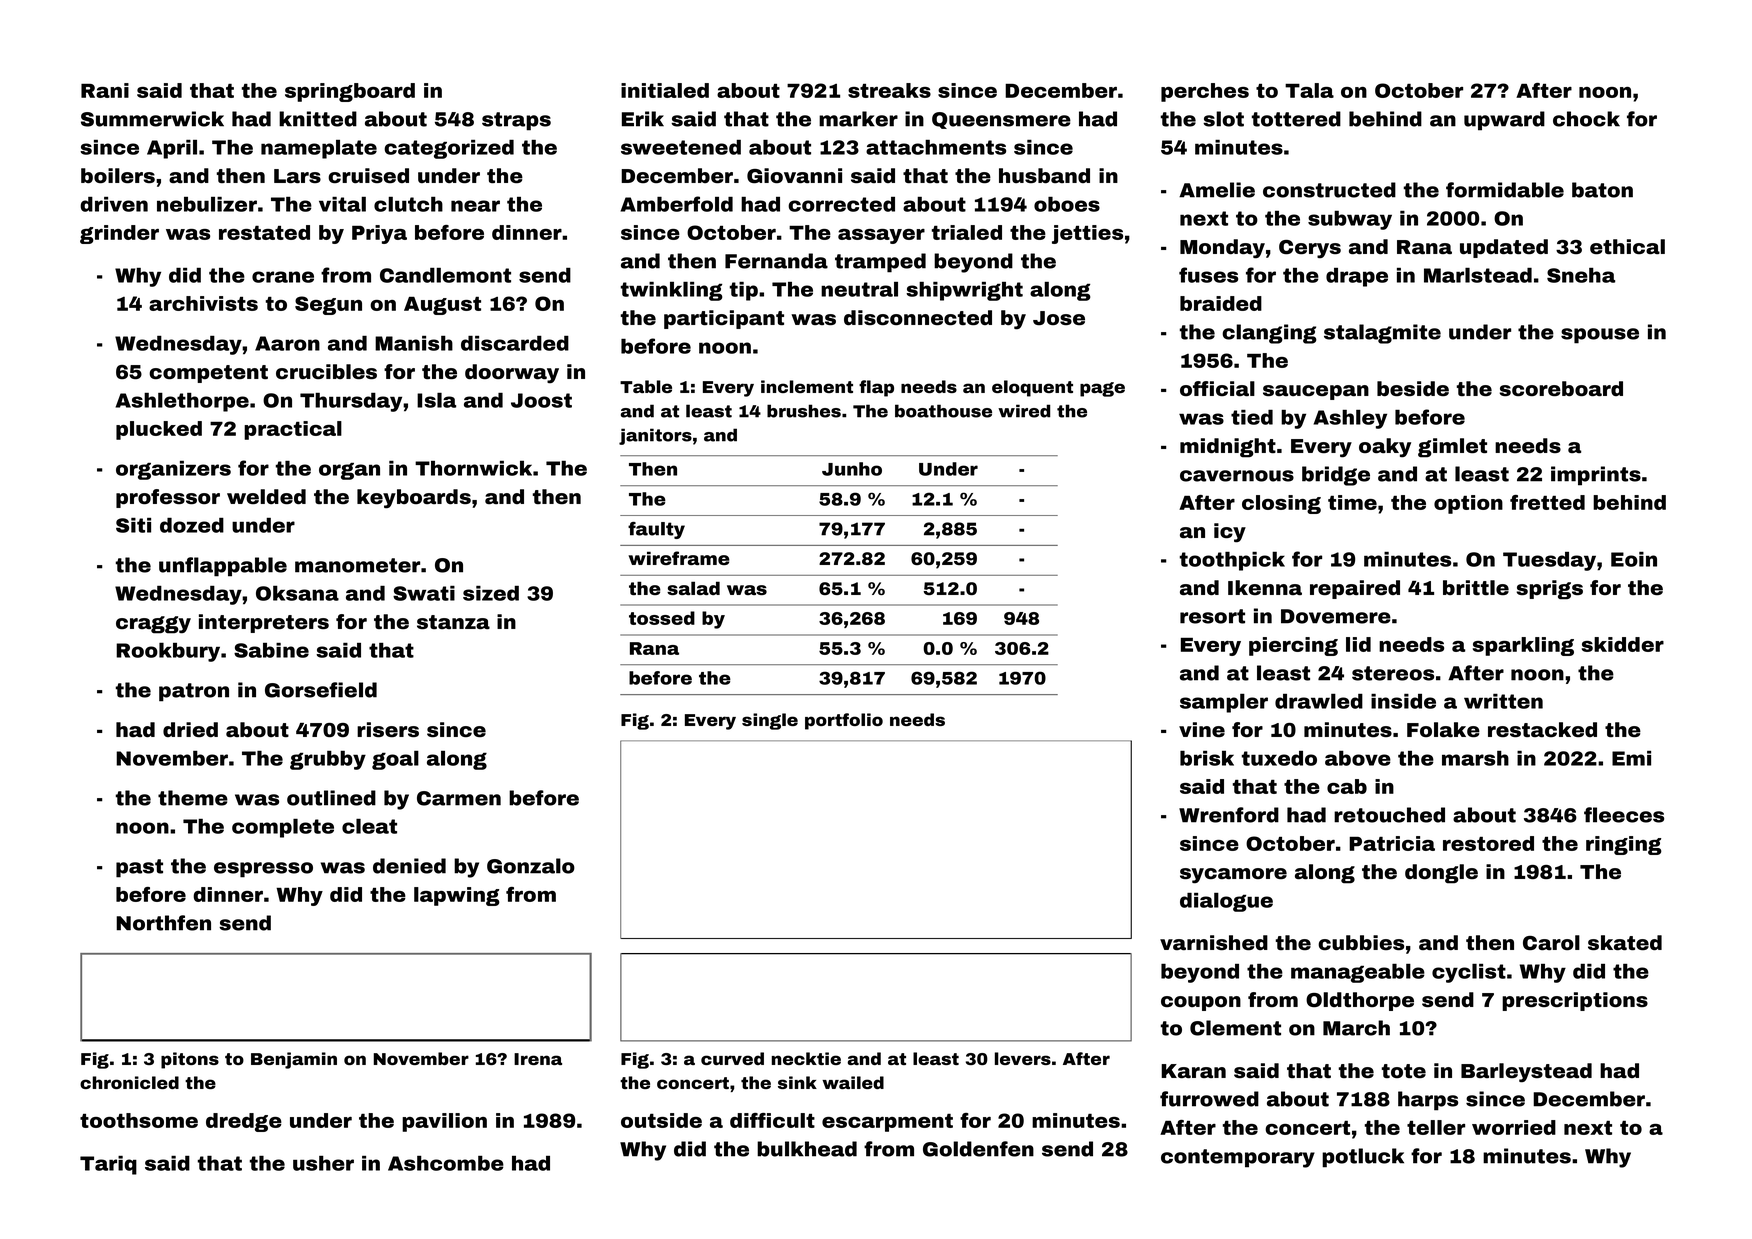 Image resolution: width=1752 pixels, height=1239 pixels. What do you see at coordinates (207, 204) in the document?
I see `nebulizer` at bounding box center [207, 204].
